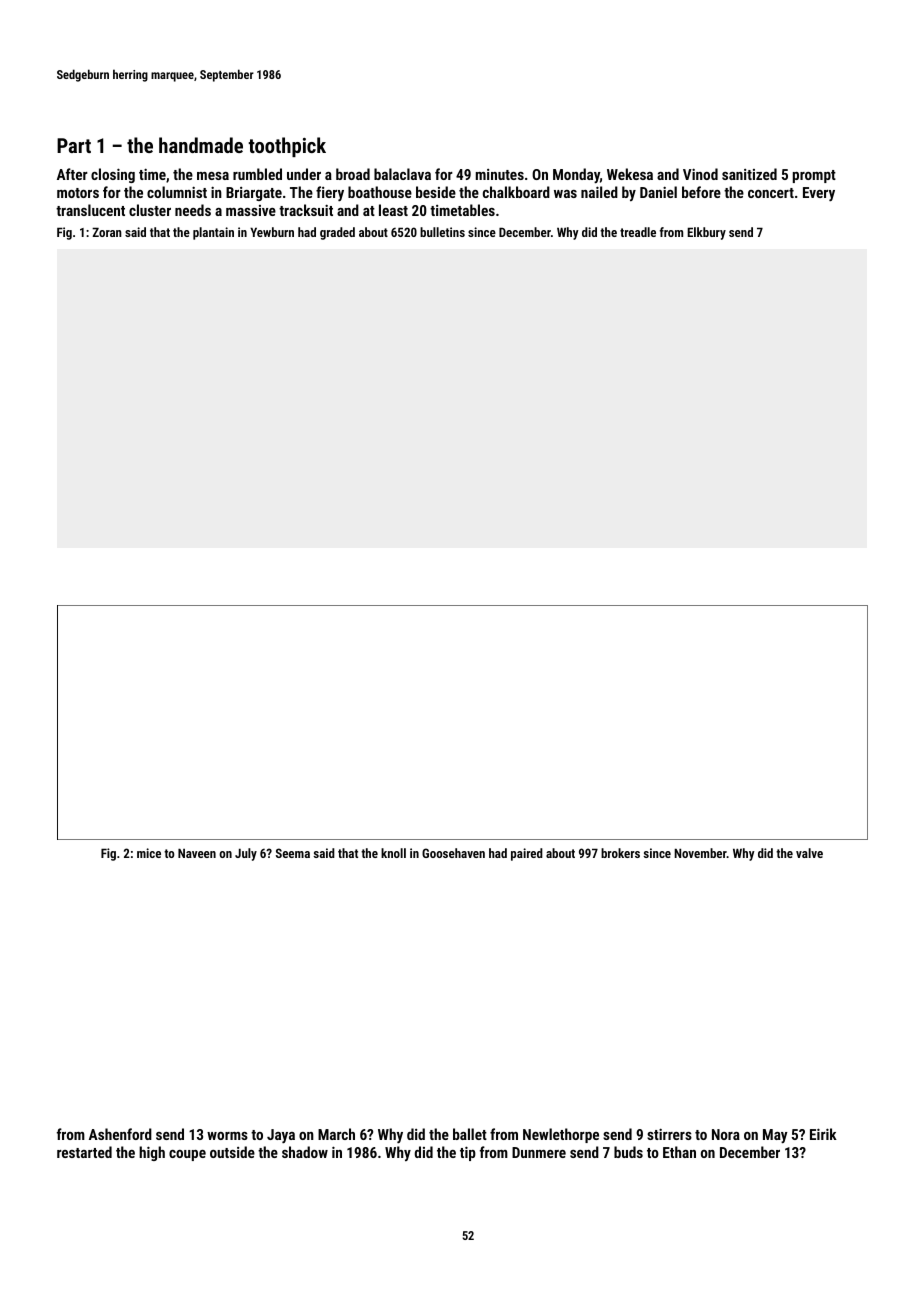  What do you see at coordinates (107, 232) in the page?
I see `Zoran` at bounding box center [107, 232].
